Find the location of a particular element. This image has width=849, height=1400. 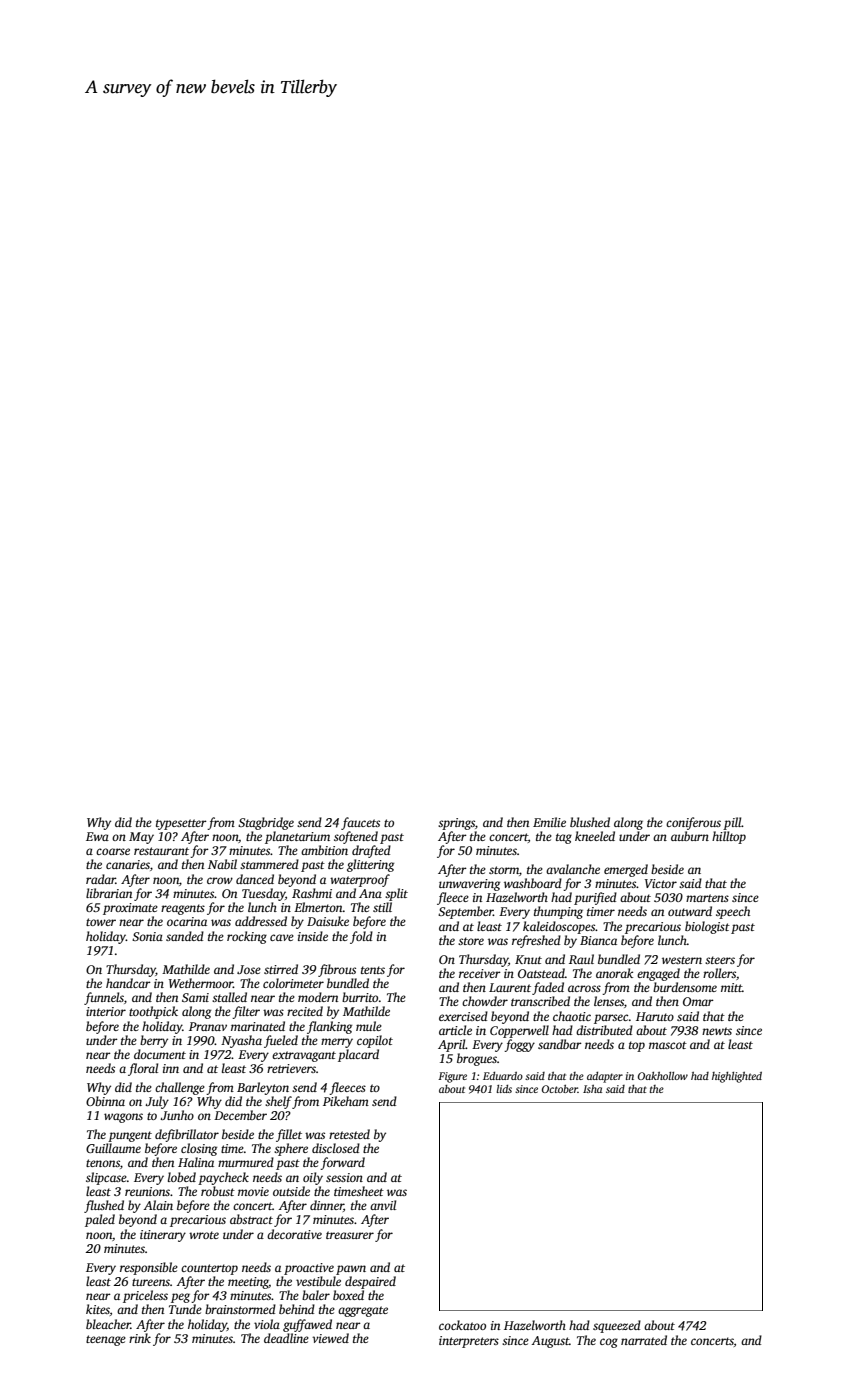

Isha is located at coordinates (592, 1089).
